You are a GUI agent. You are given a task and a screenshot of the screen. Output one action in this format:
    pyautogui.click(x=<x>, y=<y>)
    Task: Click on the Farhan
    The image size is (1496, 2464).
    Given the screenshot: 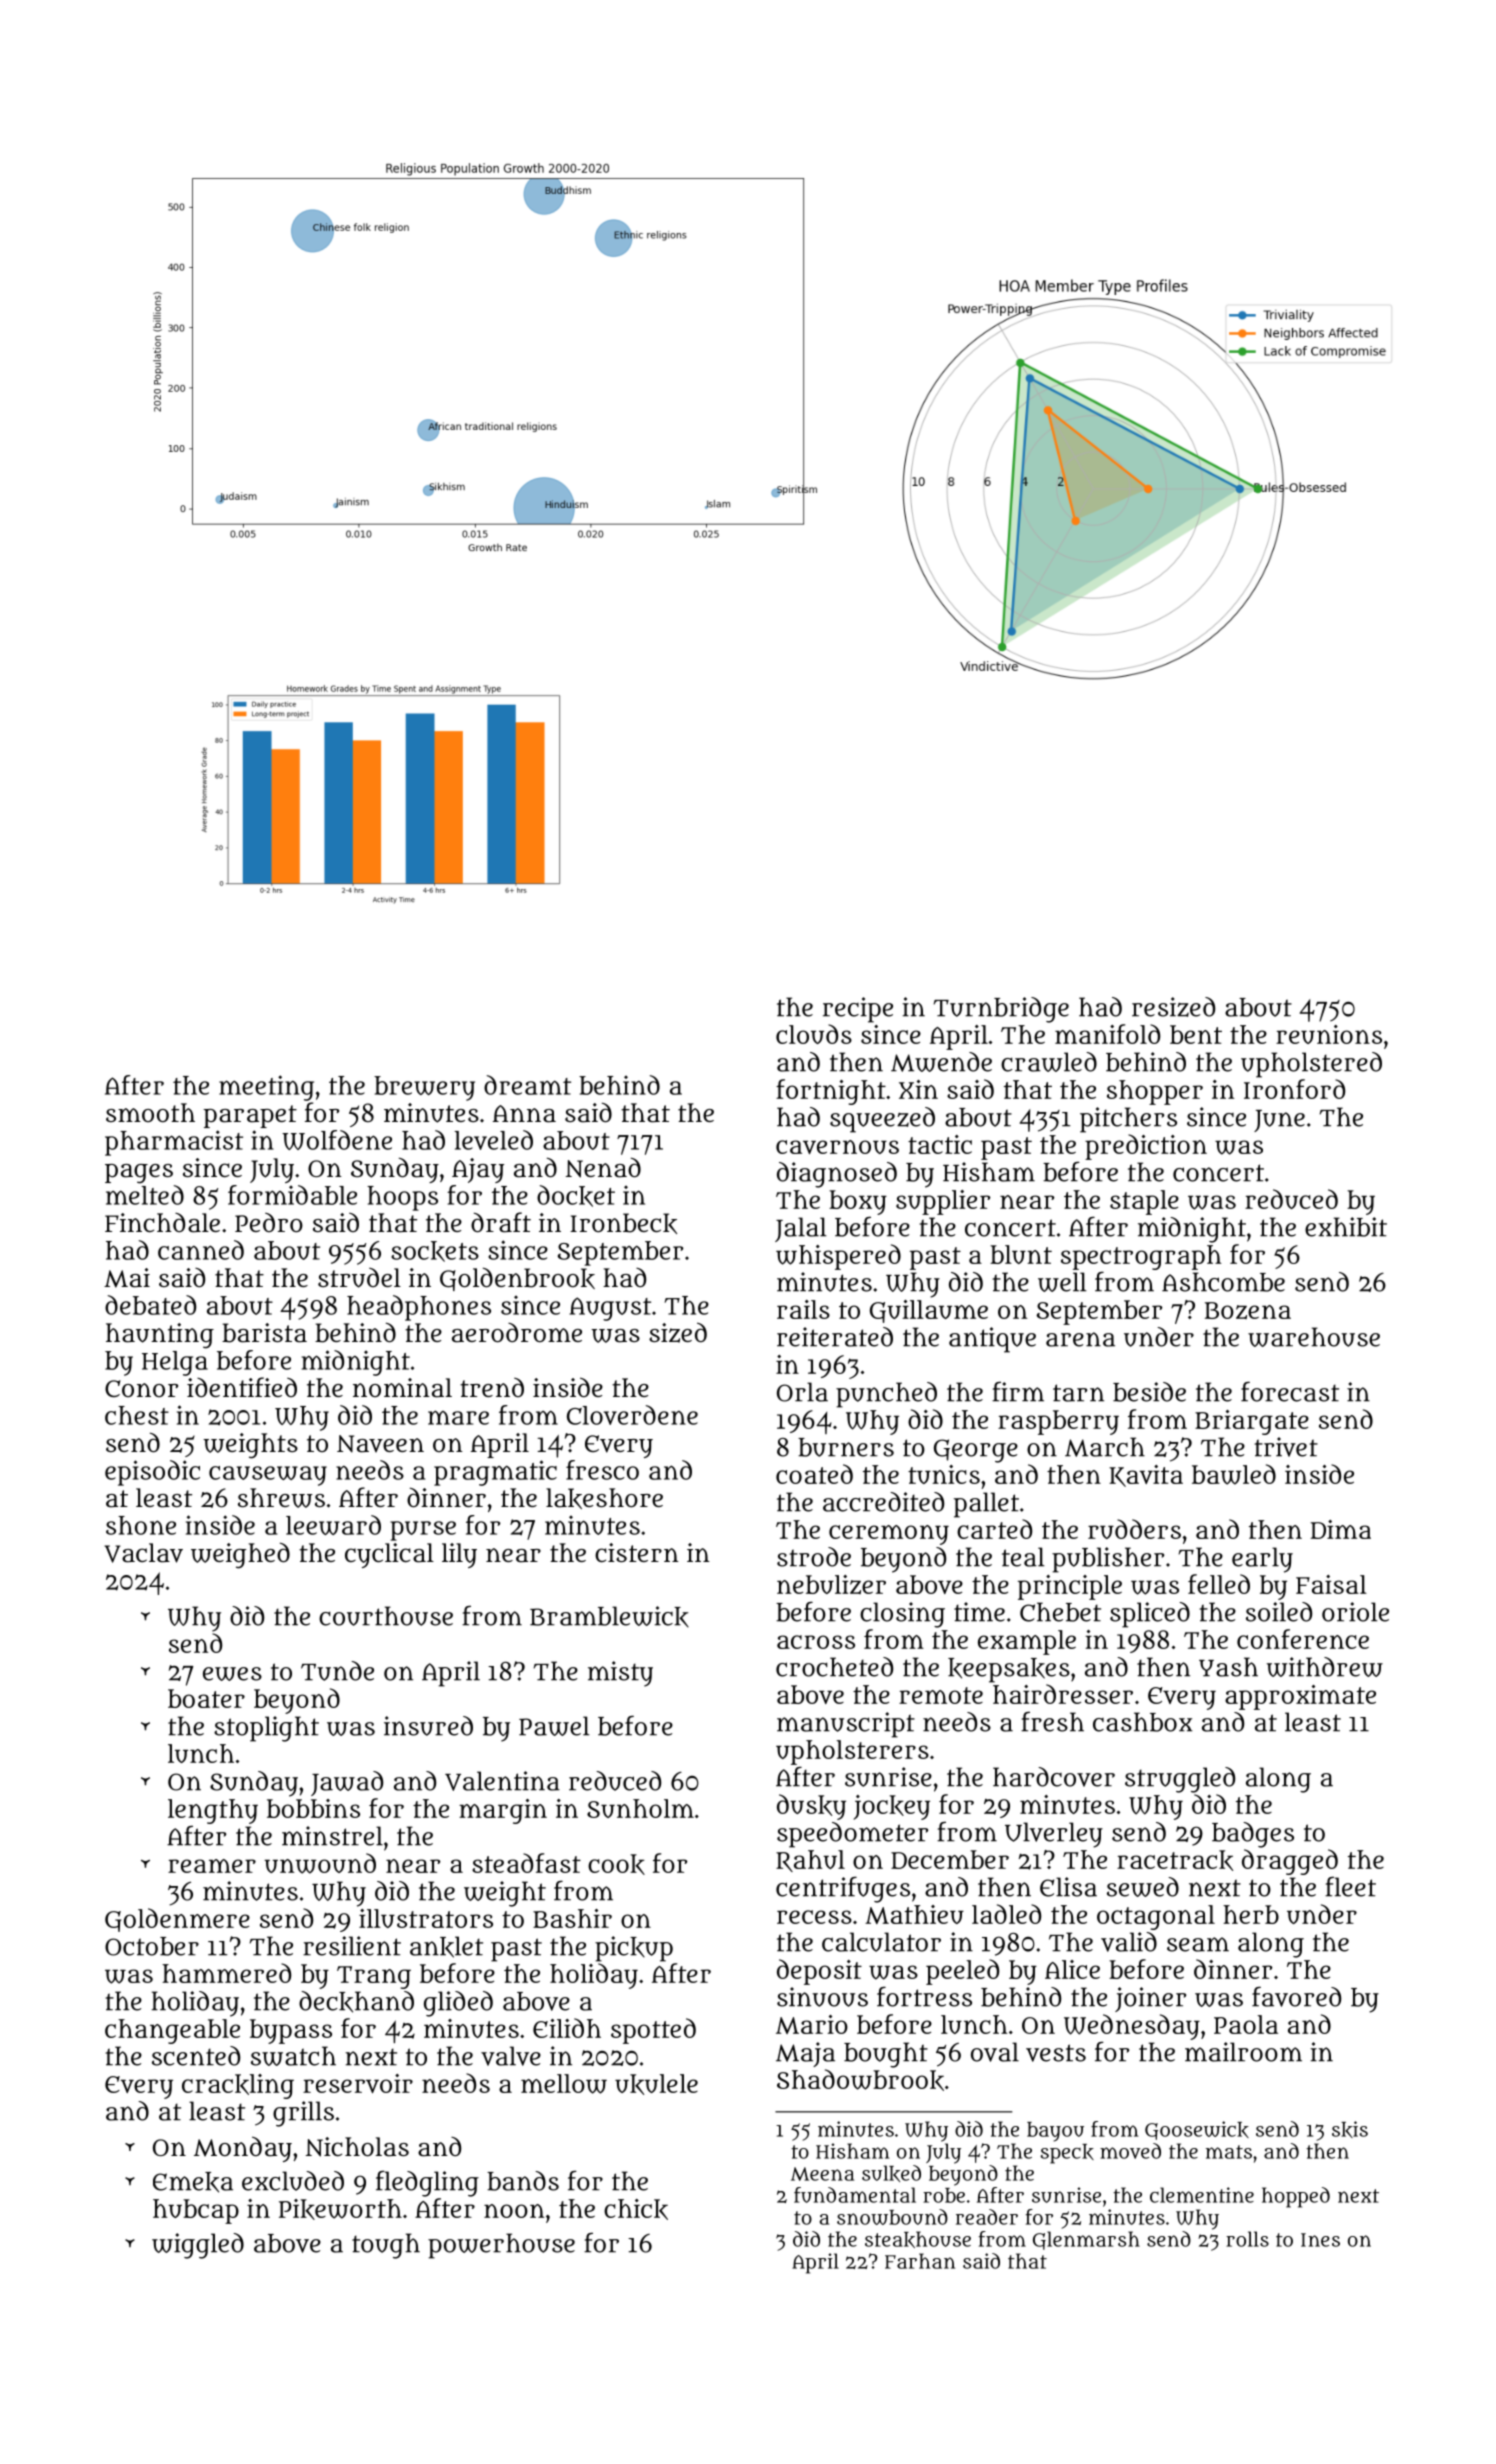 What is the action you would take?
    pyautogui.click(x=920, y=2261)
